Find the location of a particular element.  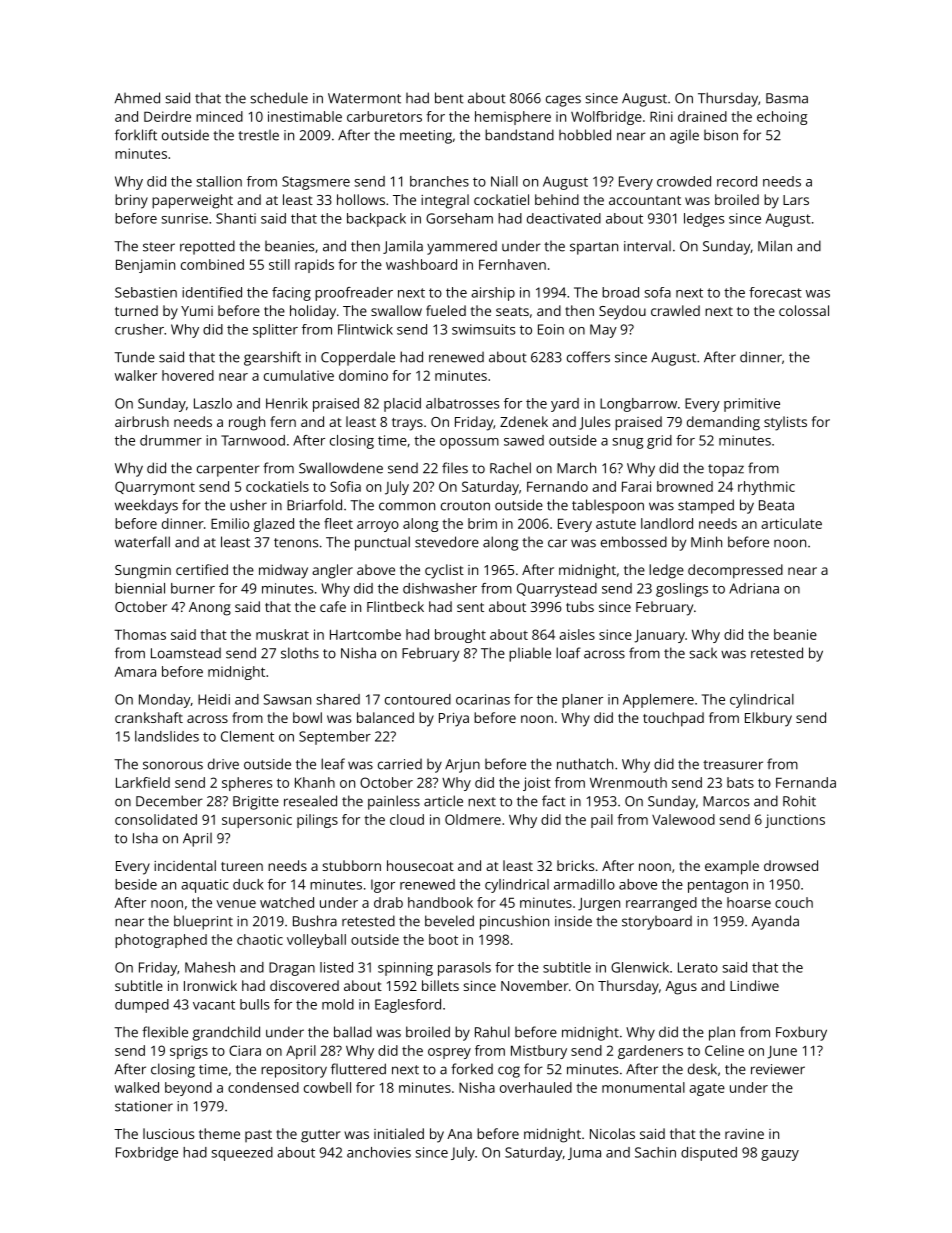

fueled is located at coordinates (446, 310).
